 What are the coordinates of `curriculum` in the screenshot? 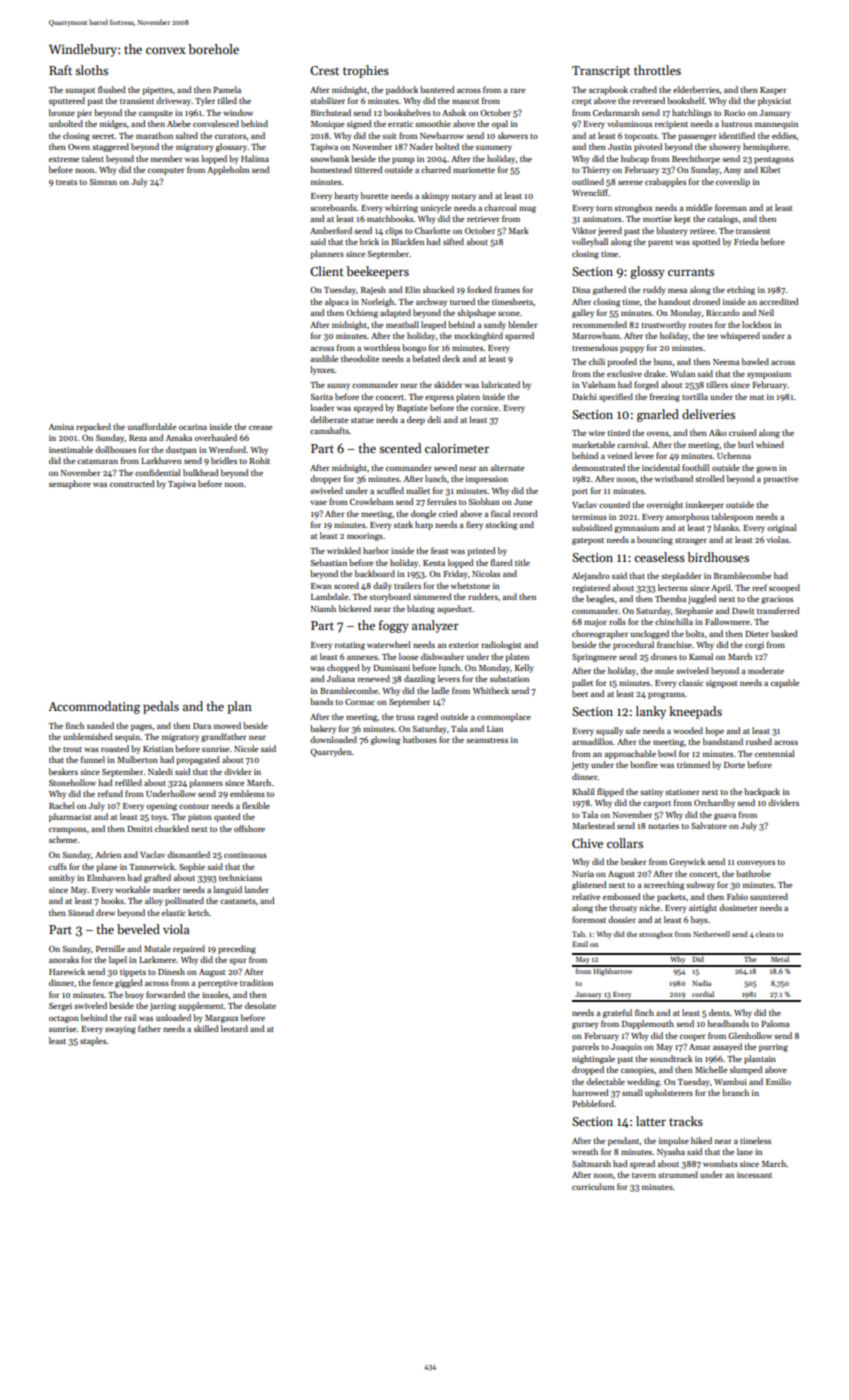 It's located at (593, 1186).
